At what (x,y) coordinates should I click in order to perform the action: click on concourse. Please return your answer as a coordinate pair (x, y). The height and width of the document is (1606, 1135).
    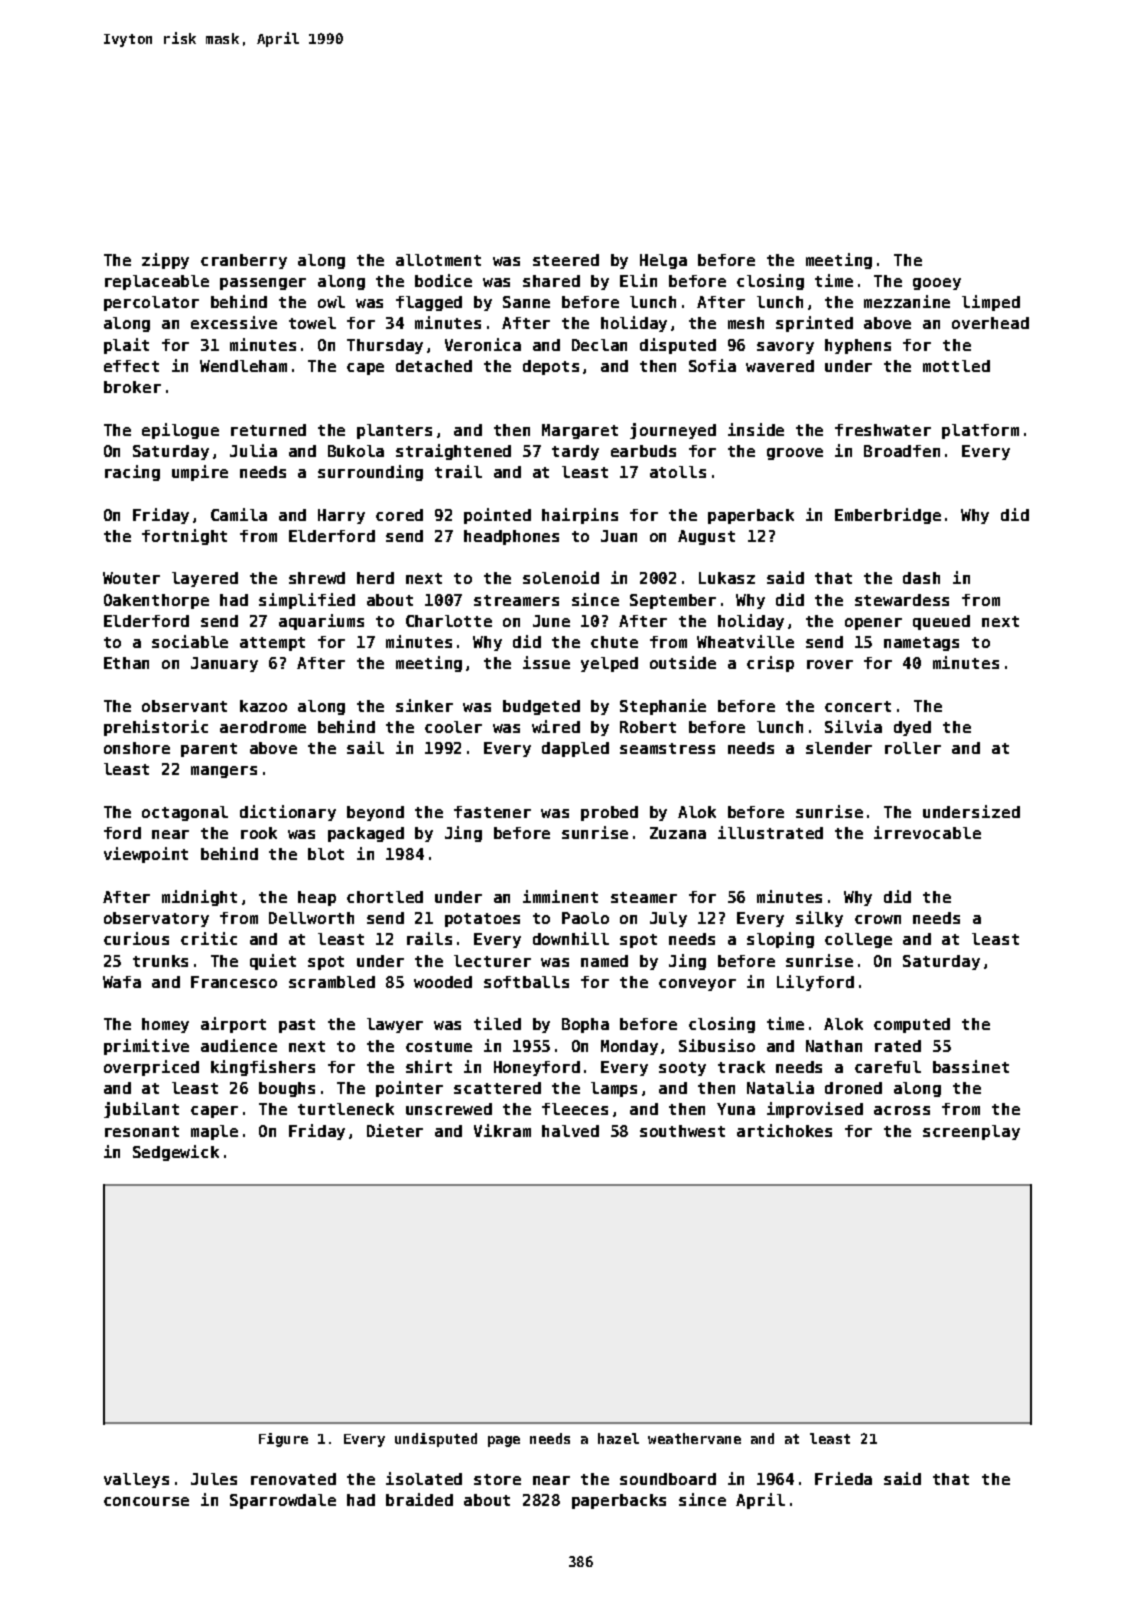
    Looking at the image, I should click on (146, 1501).
